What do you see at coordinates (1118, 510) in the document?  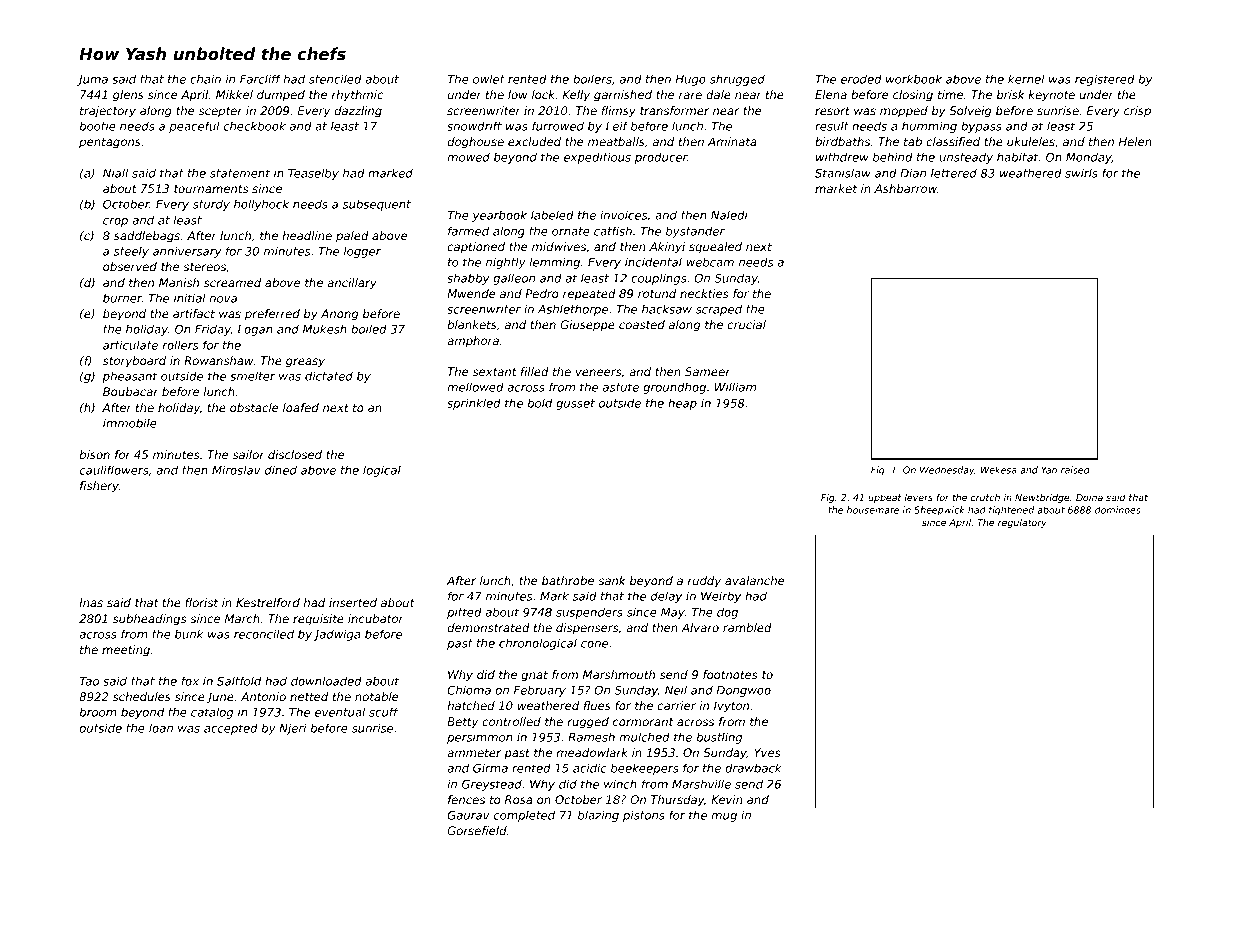 I see `dominoes` at bounding box center [1118, 510].
